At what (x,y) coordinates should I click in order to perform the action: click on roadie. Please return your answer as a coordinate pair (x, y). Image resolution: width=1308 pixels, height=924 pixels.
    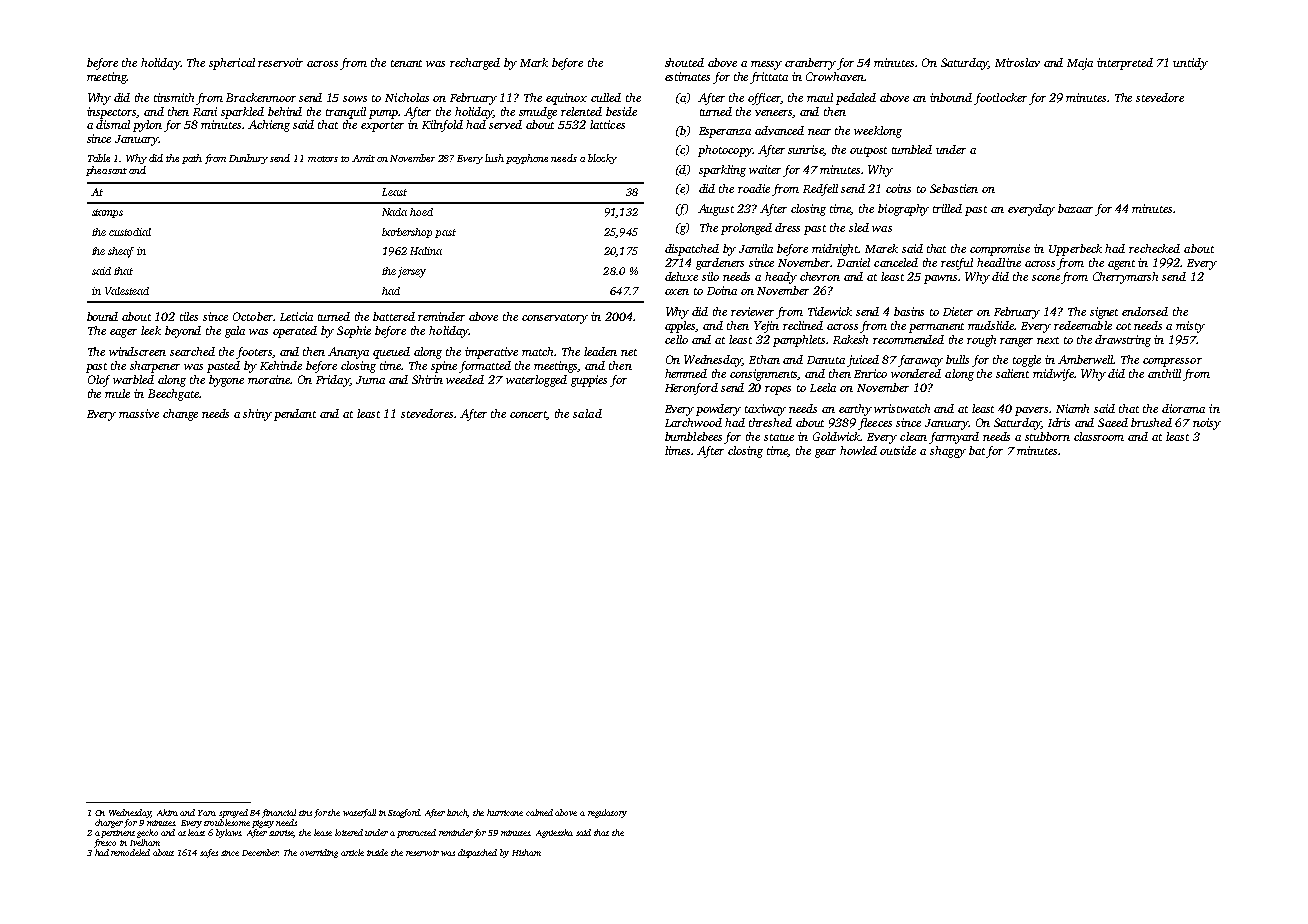
    Looking at the image, I should click on (754, 188).
